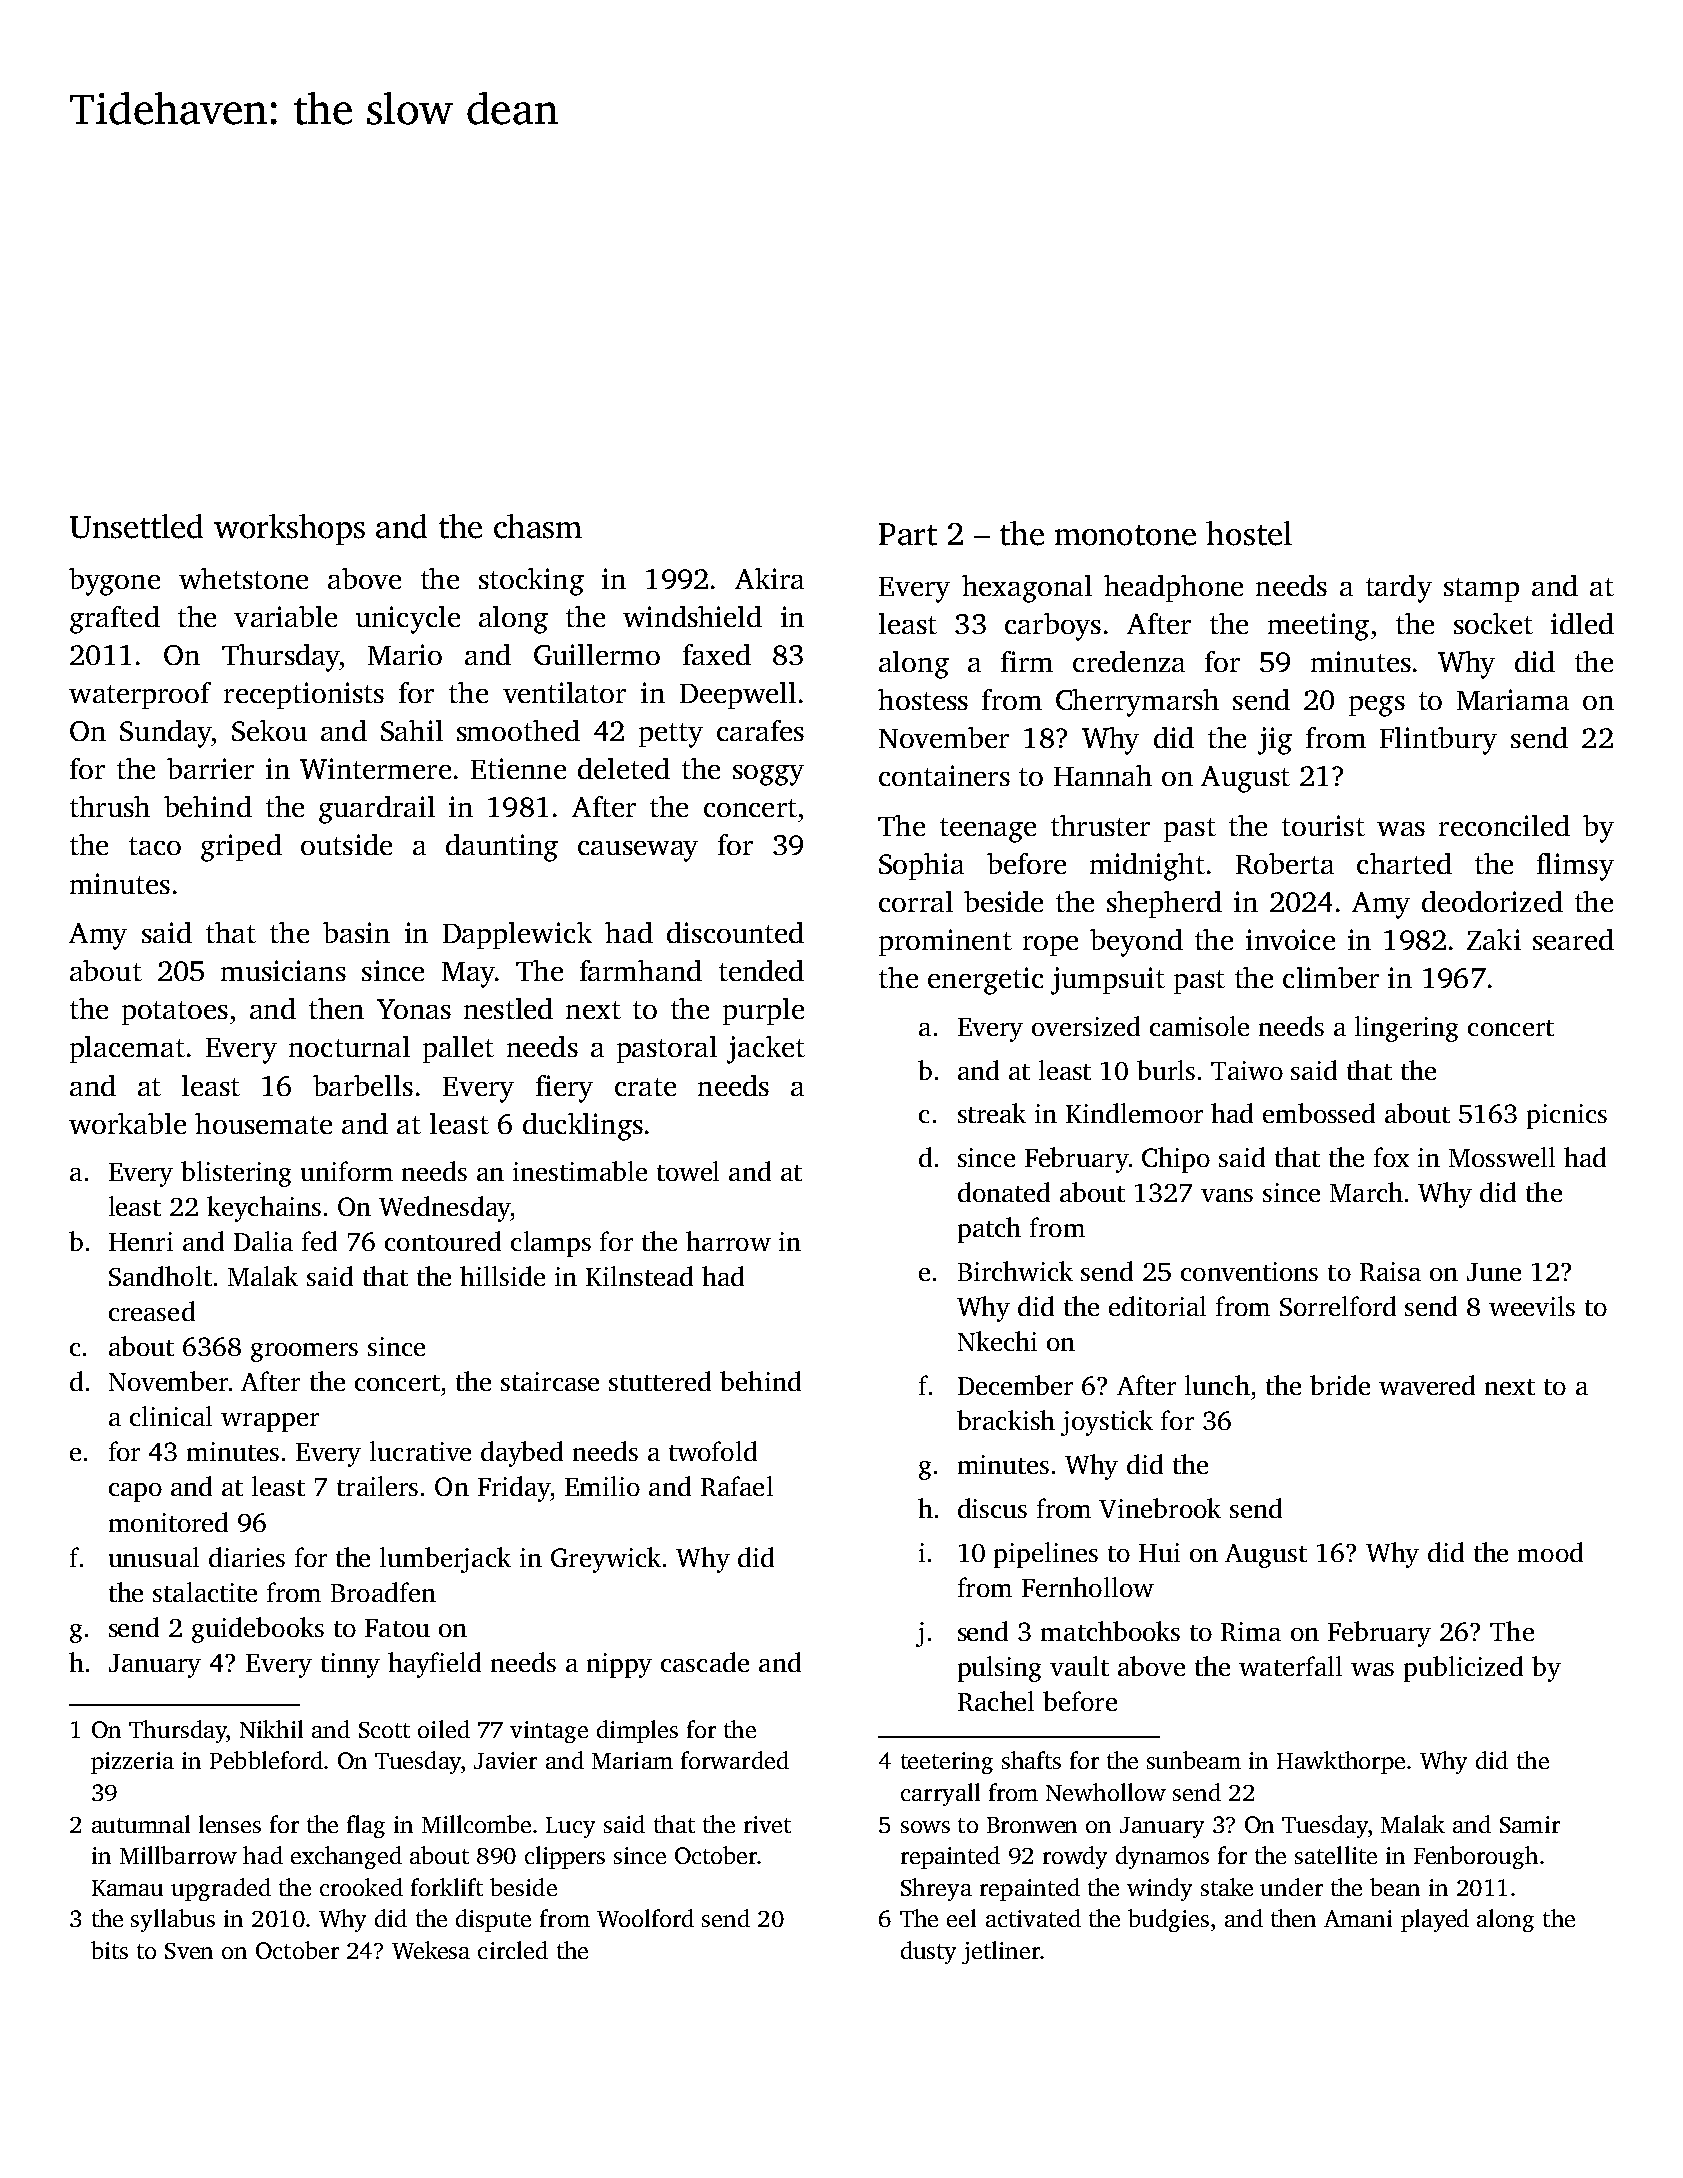  What do you see at coordinates (1358, 1918) in the screenshot?
I see `Amani` at bounding box center [1358, 1918].
